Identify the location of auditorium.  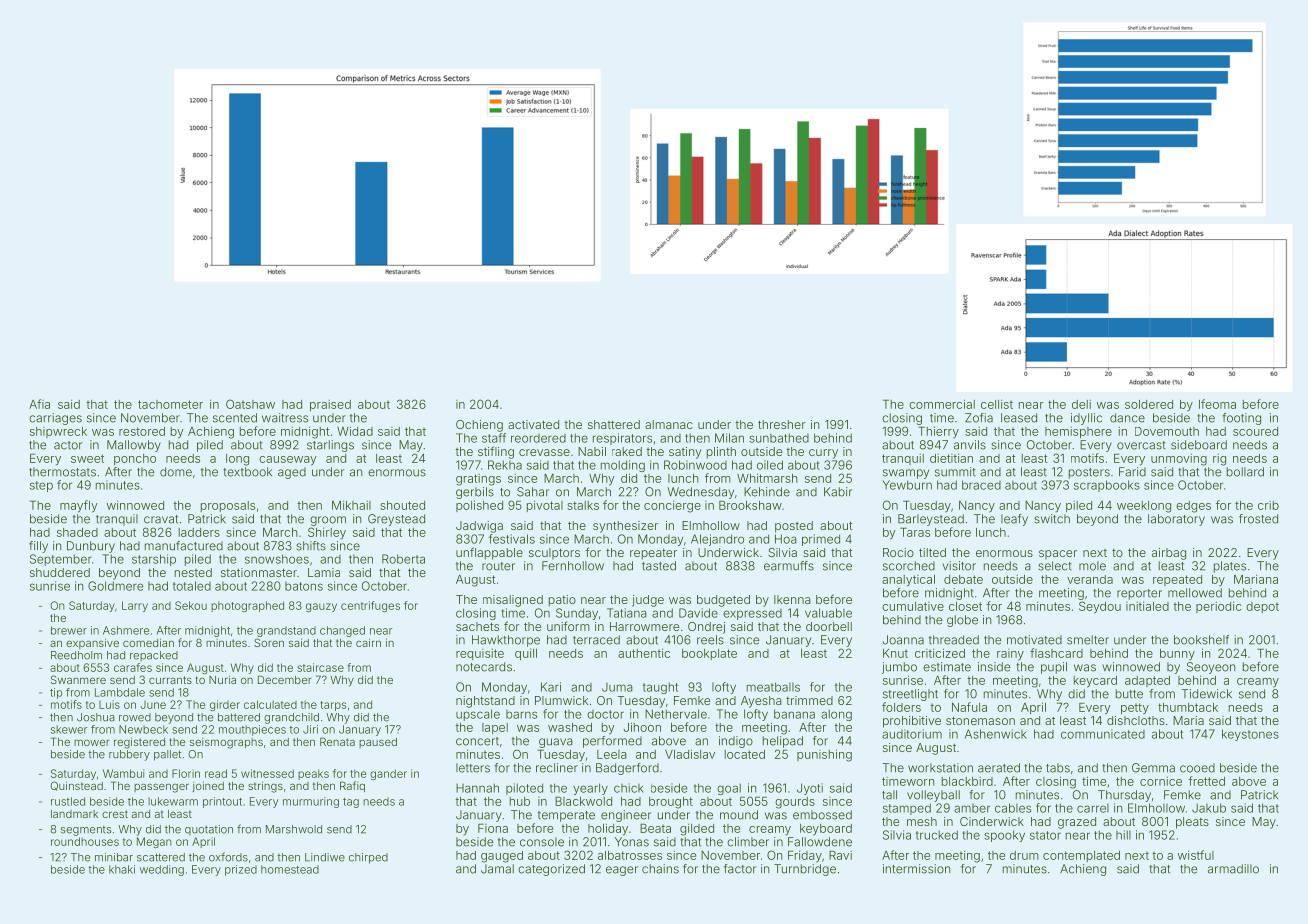
(912, 734).
